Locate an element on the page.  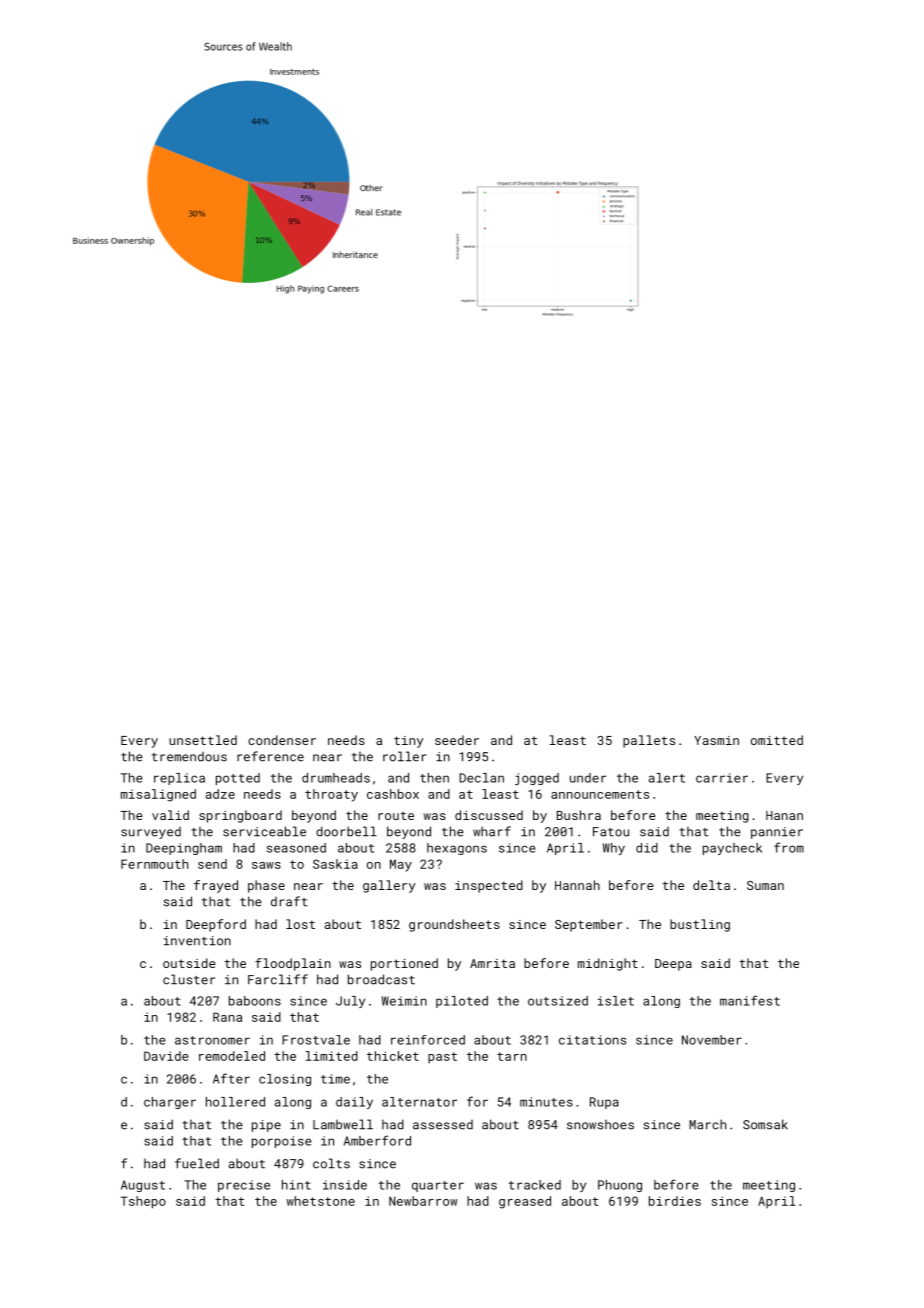
roller is located at coordinates (404, 756).
